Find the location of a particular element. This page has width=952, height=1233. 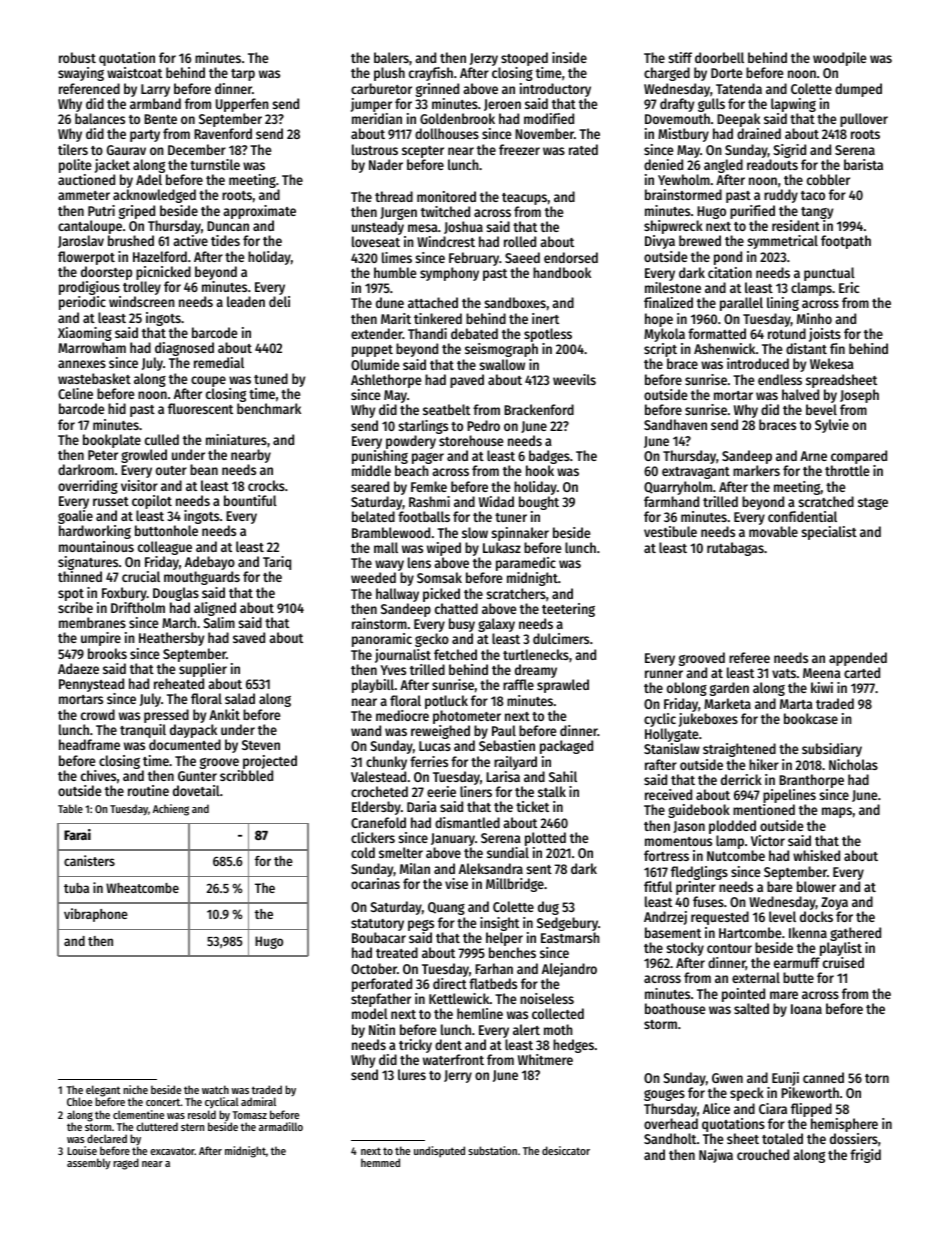

fortress is located at coordinates (666, 855).
